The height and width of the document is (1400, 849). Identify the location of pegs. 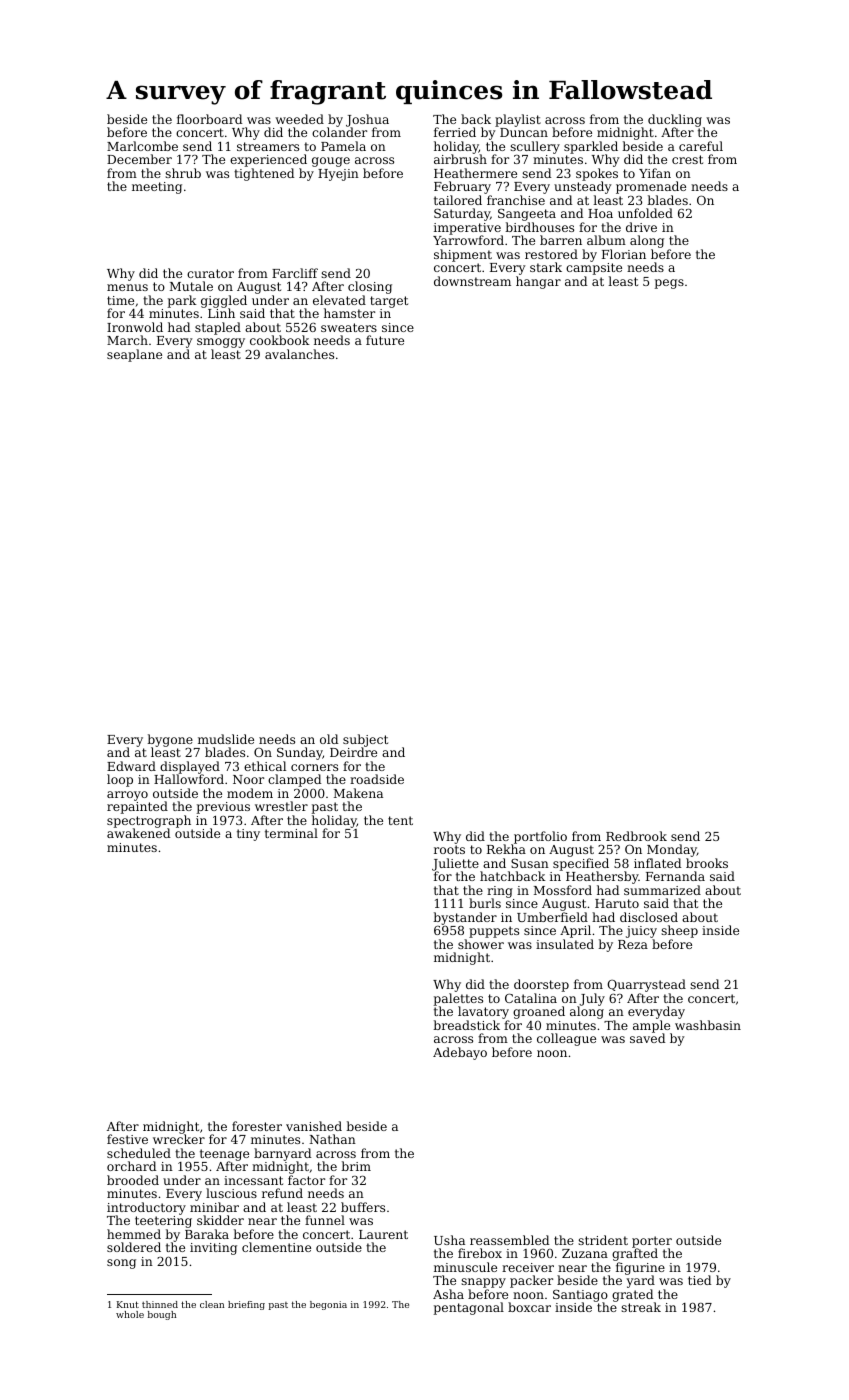
(669, 284).
